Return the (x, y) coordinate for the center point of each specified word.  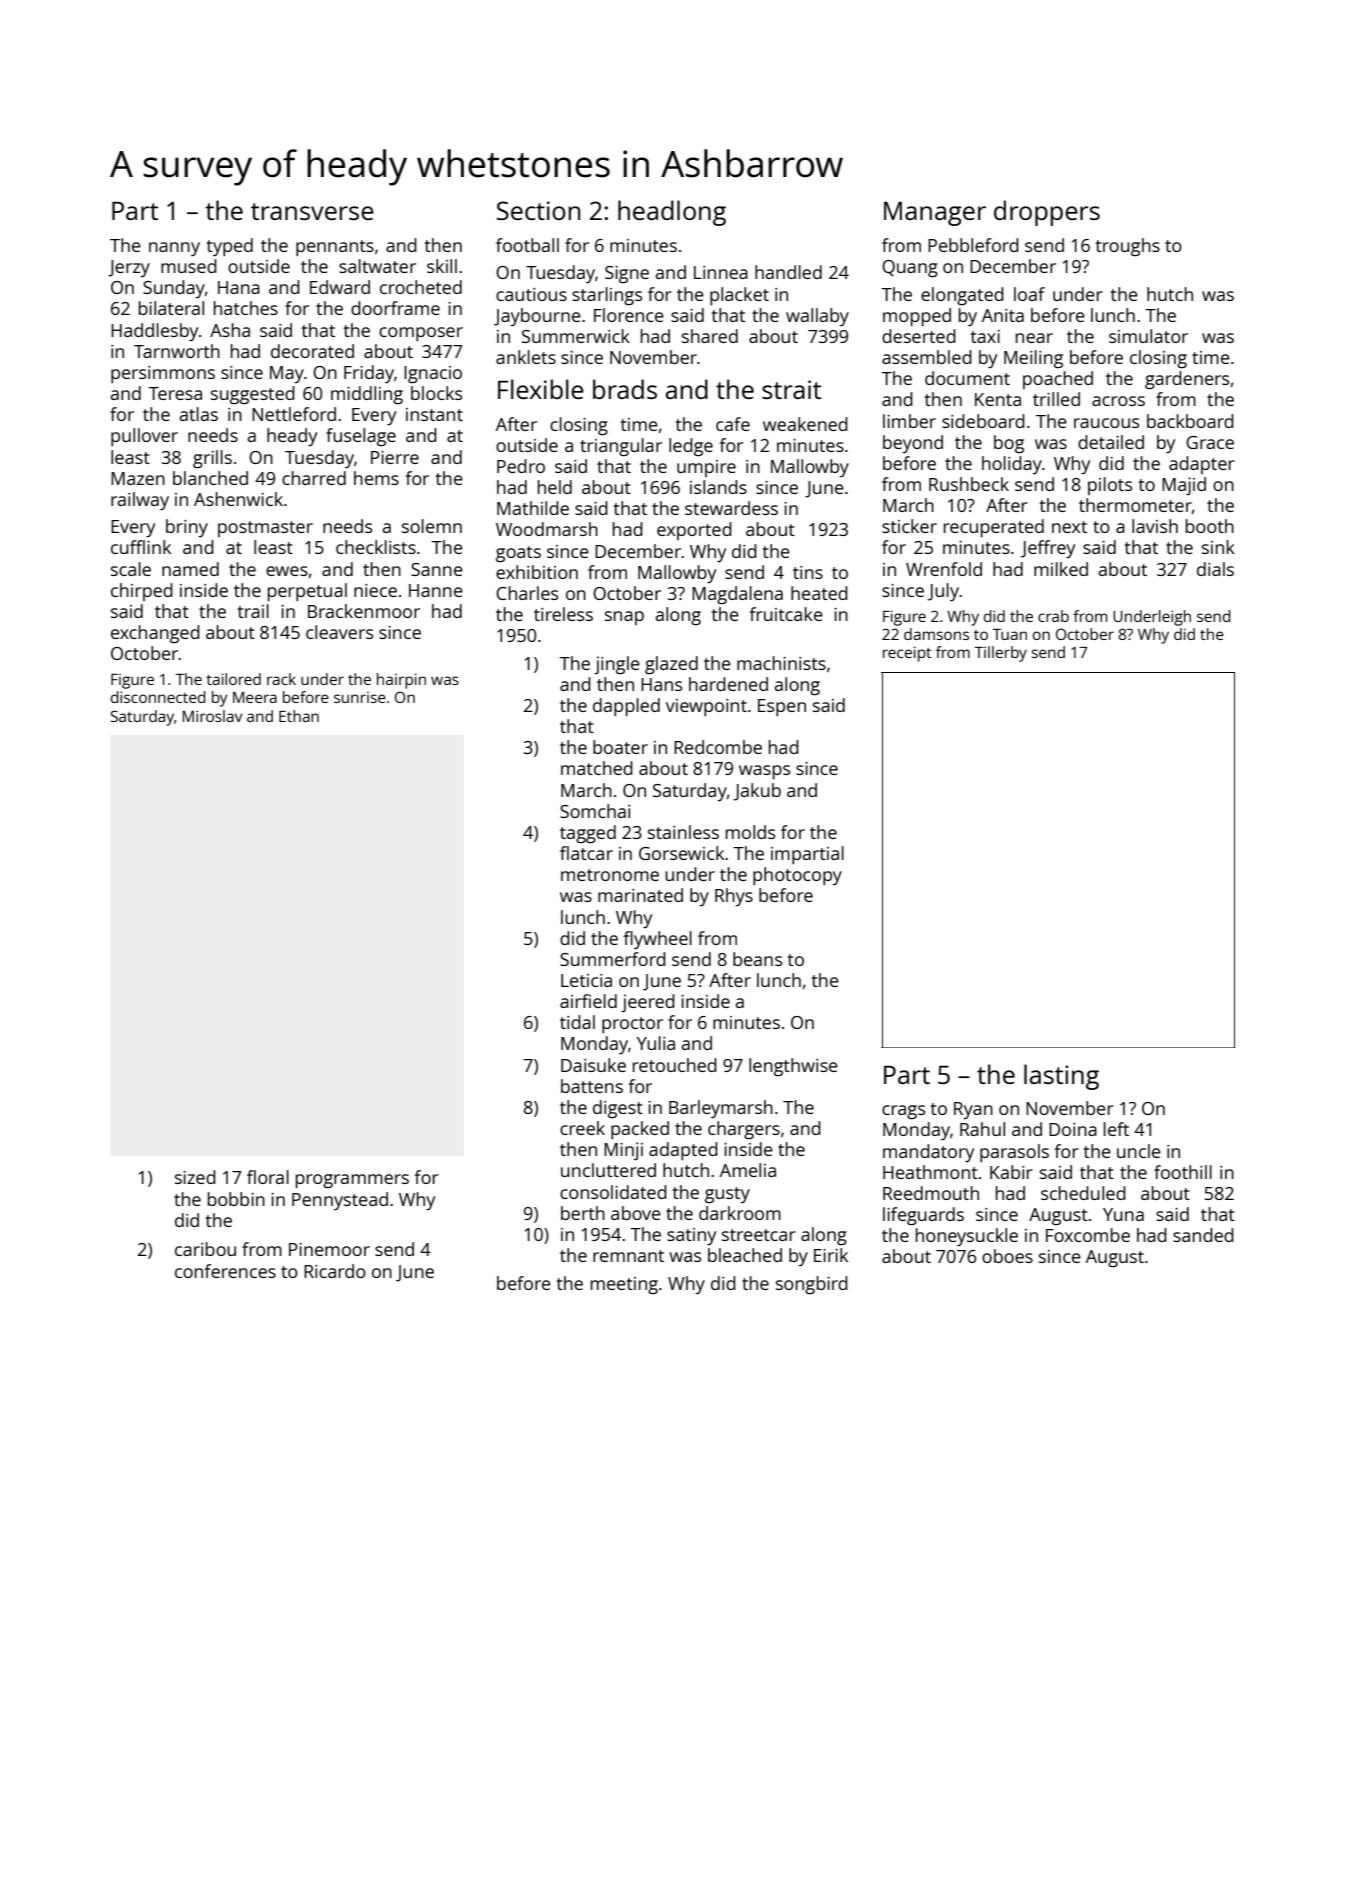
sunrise (360, 697)
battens (592, 1086)
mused (189, 266)
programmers (352, 1181)
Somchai (595, 811)
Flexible (541, 389)
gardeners (1187, 380)
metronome (610, 875)
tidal (577, 1022)
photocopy (797, 876)
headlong (672, 213)
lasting (1061, 1077)
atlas (199, 414)
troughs (1127, 247)
